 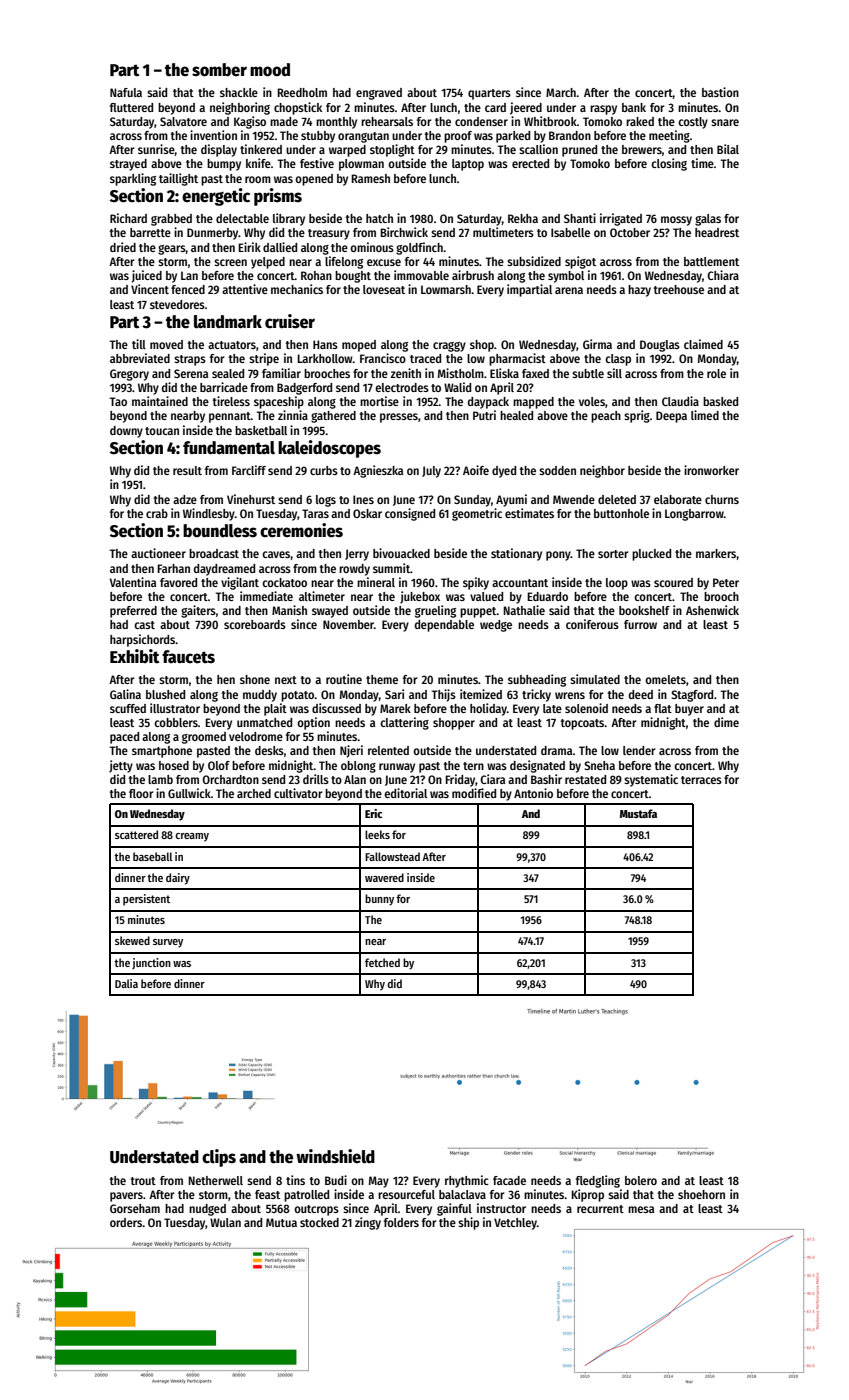 What do you see at coordinates (298, 793) in the screenshot?
I see `cultivator` at bounding box center [298, 793].
